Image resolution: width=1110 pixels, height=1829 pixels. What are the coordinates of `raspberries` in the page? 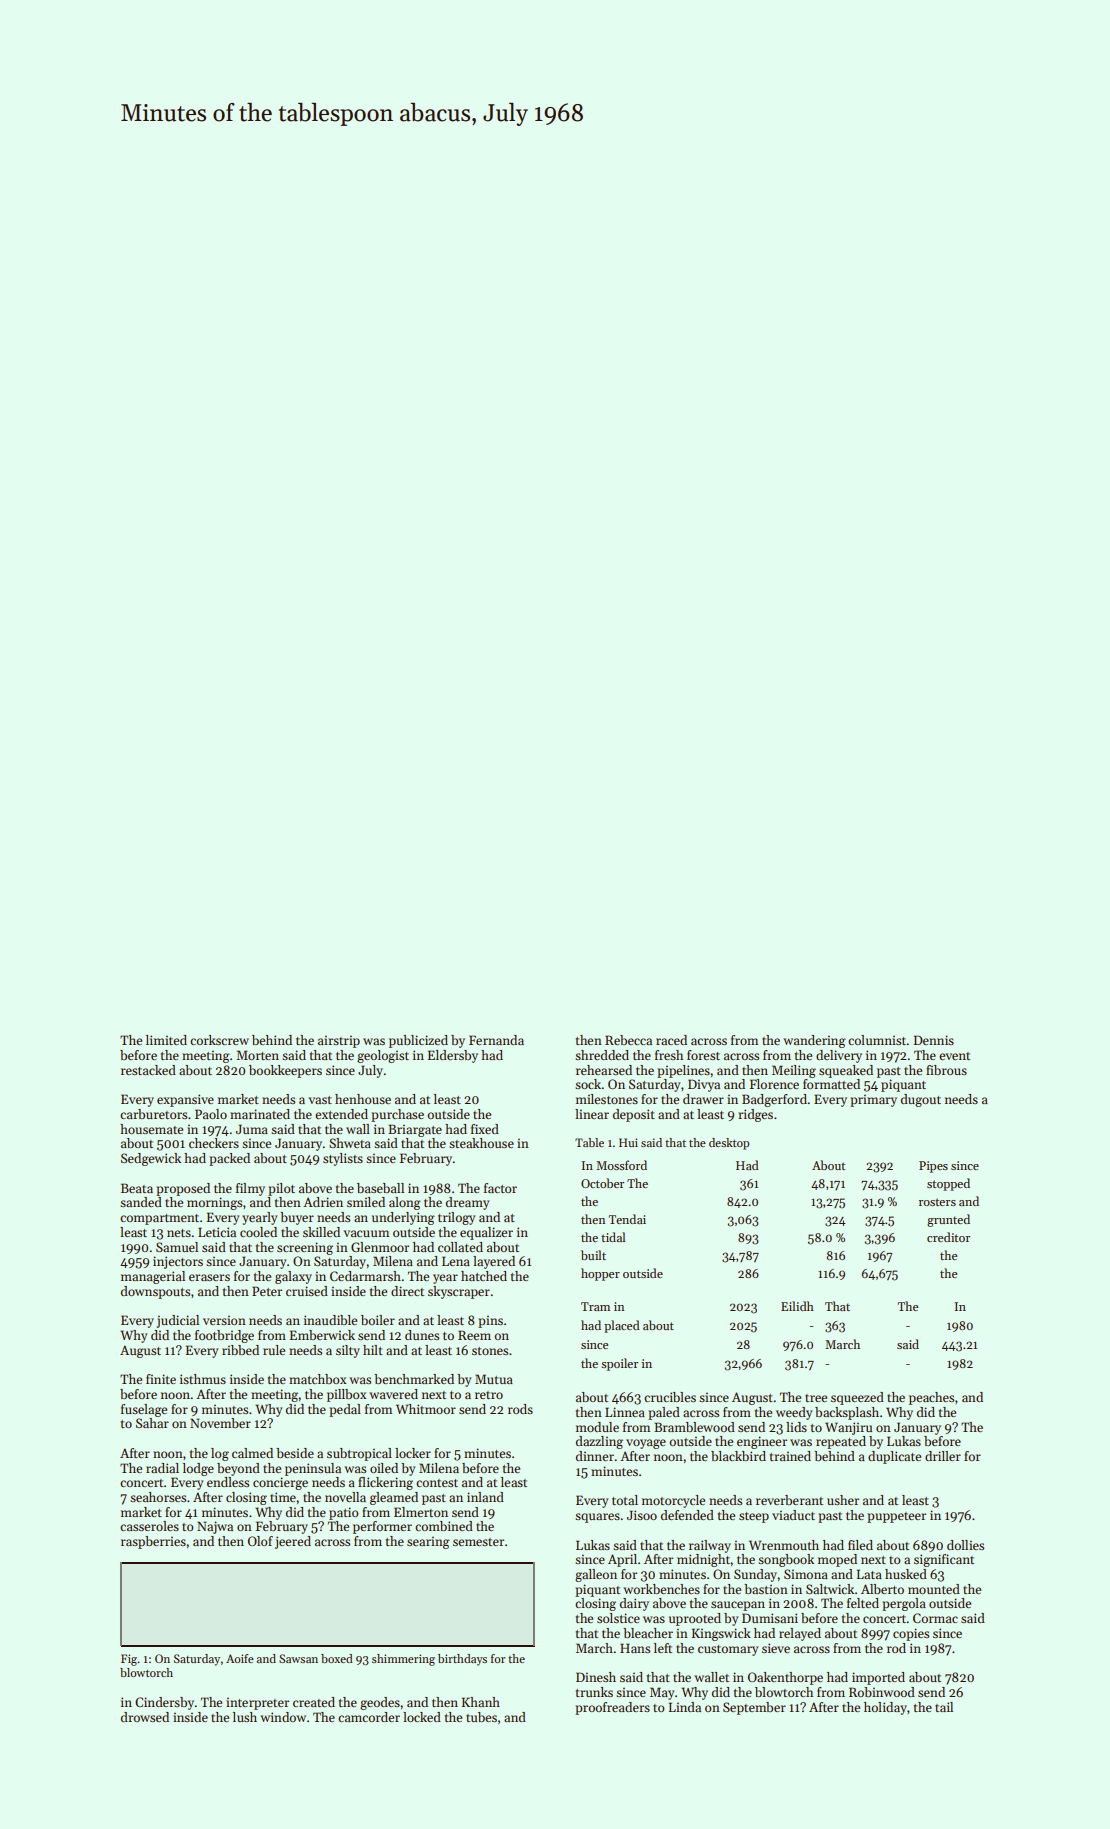 It's located at (153, 1542).
